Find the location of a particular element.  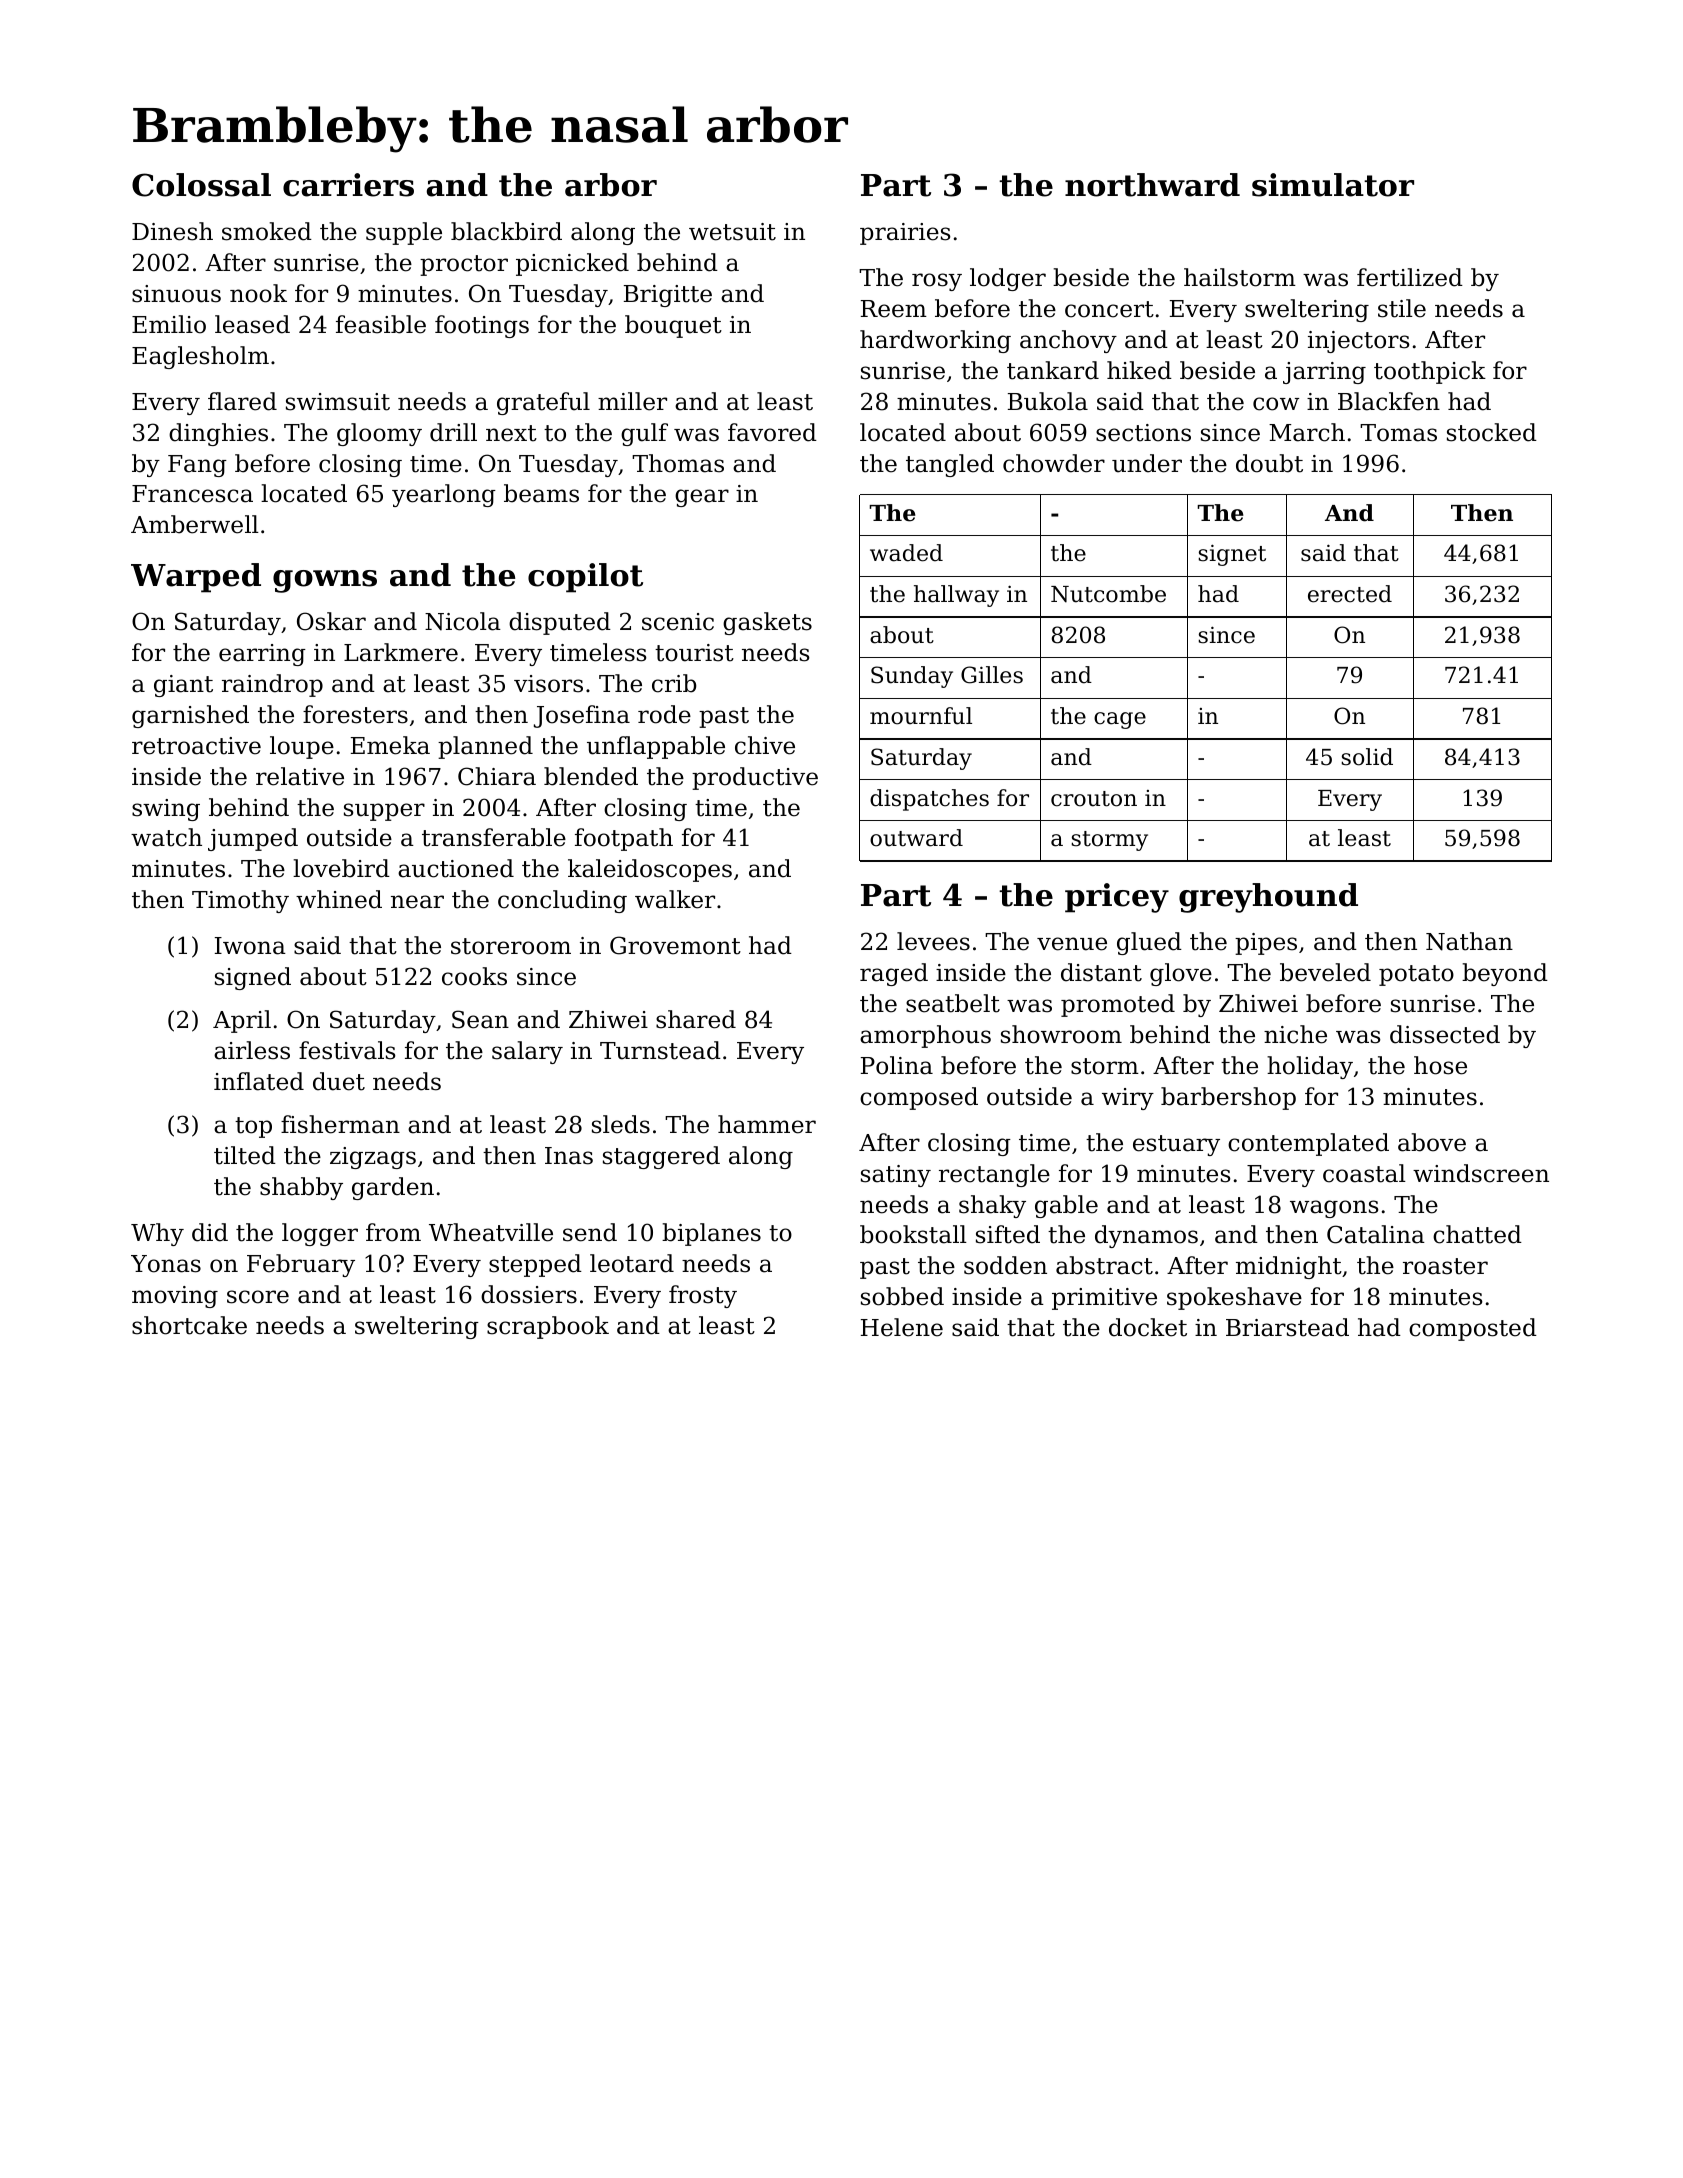

crib is located at coordinates (674, 683).
